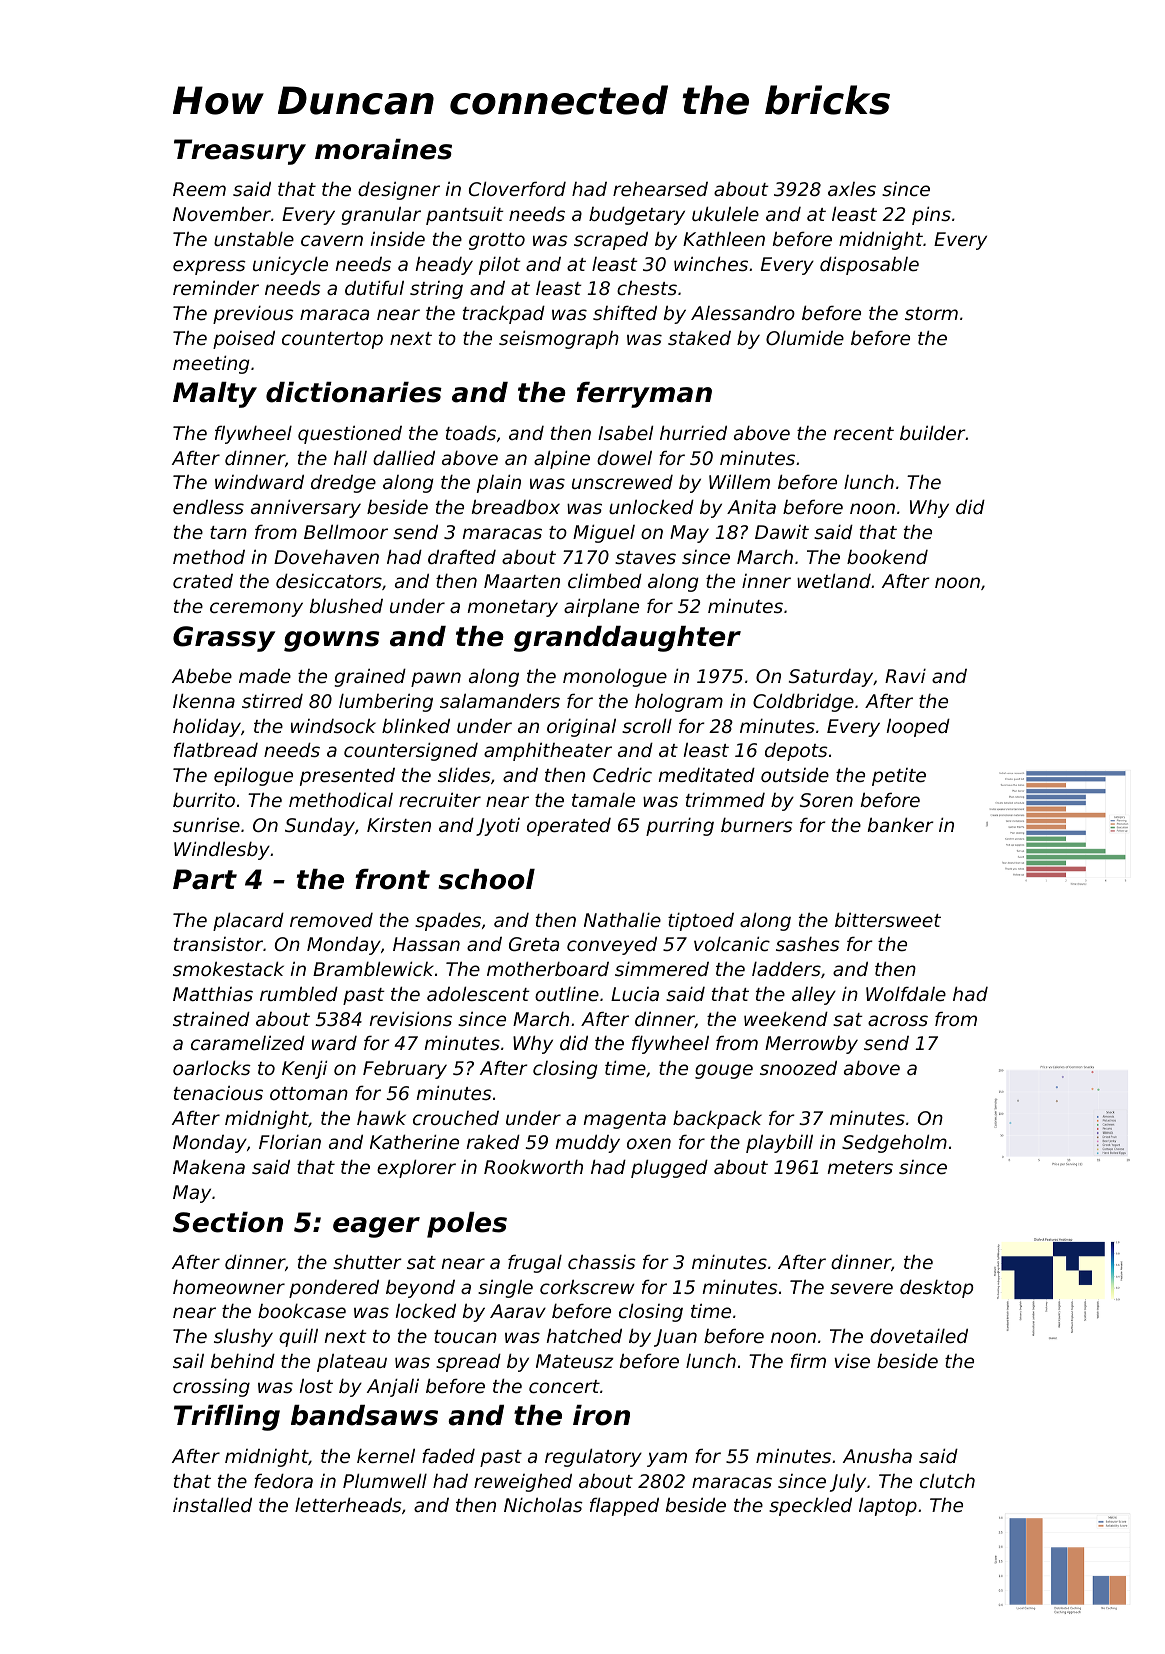 Image resolution: width=1165 pixels, height=1654 pixels. What do you see at coordinates (869, 265) in the image?
I see `disposable` at bounding box center [869, 265].
